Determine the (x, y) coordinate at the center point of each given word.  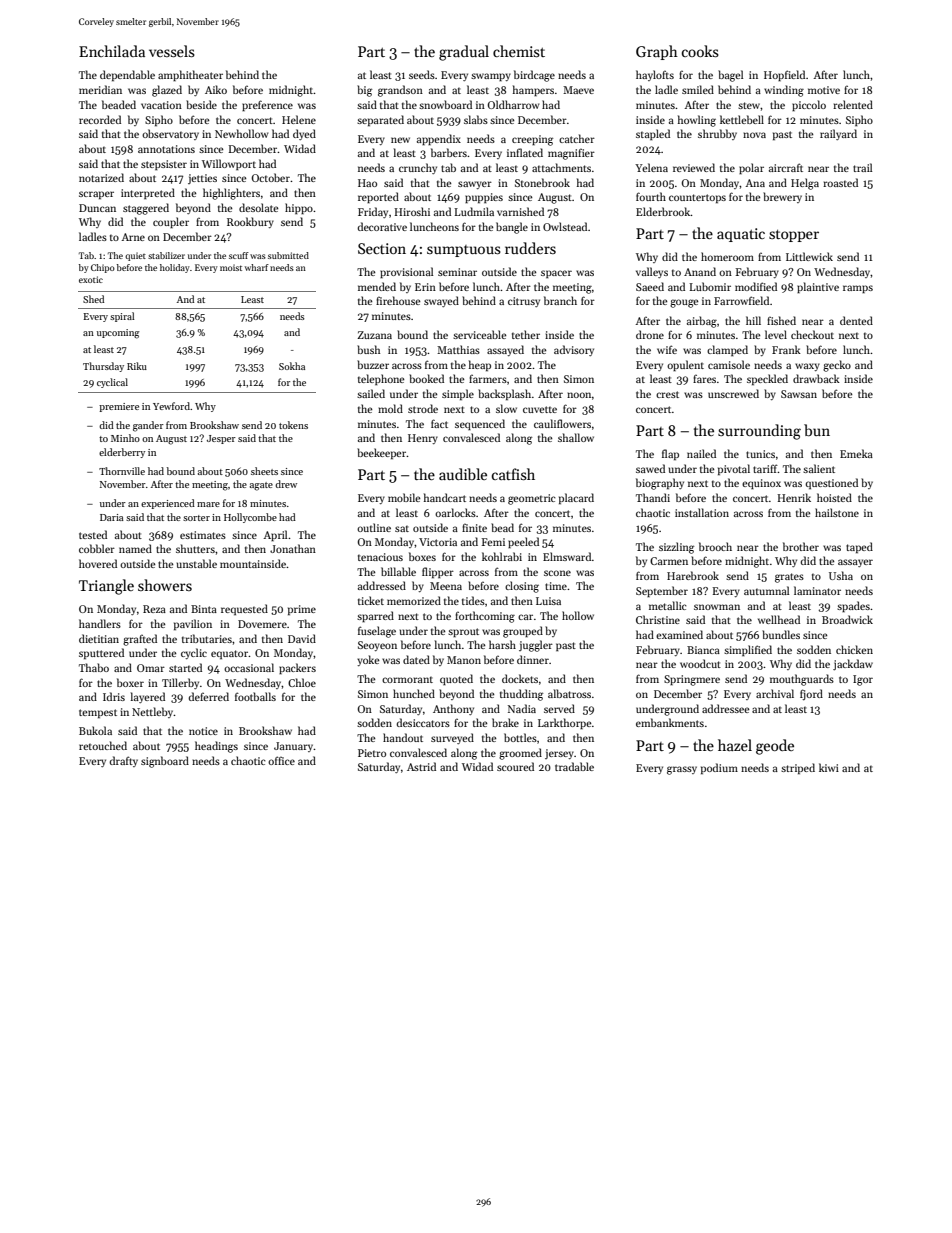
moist (231, 267)
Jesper (221, 439)
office (281, 760)
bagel (730, 76)
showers (165, 585)
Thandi (653, 497)
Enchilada (112, 51)
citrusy (524, 302)
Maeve (578, 90)
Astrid (421, 766)
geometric (532, 499)
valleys (652, 272)
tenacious (380, 557)
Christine (658, 619)
